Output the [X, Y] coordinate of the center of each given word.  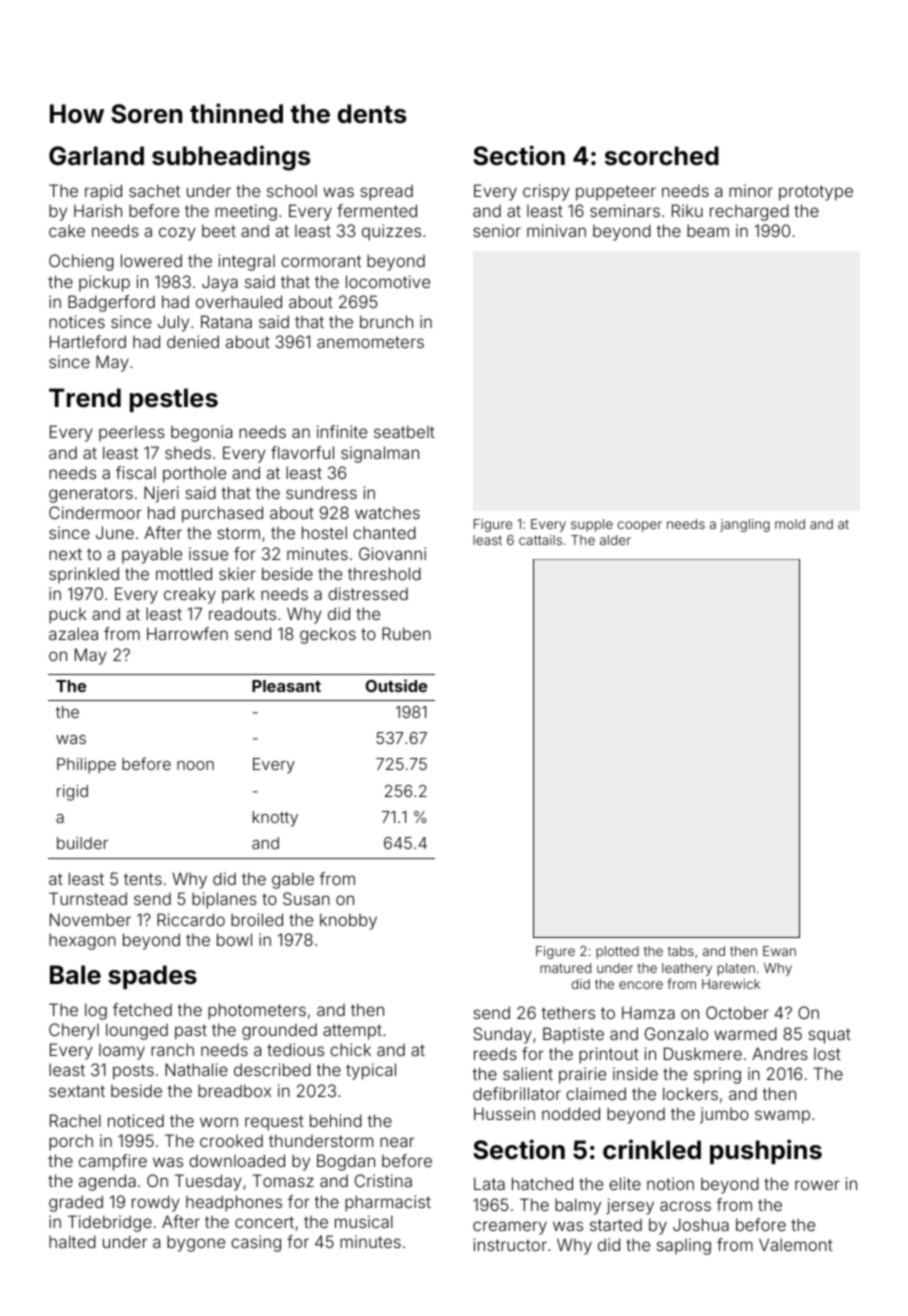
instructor [510, 1244]
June [115, 532]
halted [72, 1241]
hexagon [82, 941]
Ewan [779, 951]
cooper [640, 526]
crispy [546, 192]
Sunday [502, 1035]
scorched [662, 156]
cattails [540, 540]
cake [67, 230]
